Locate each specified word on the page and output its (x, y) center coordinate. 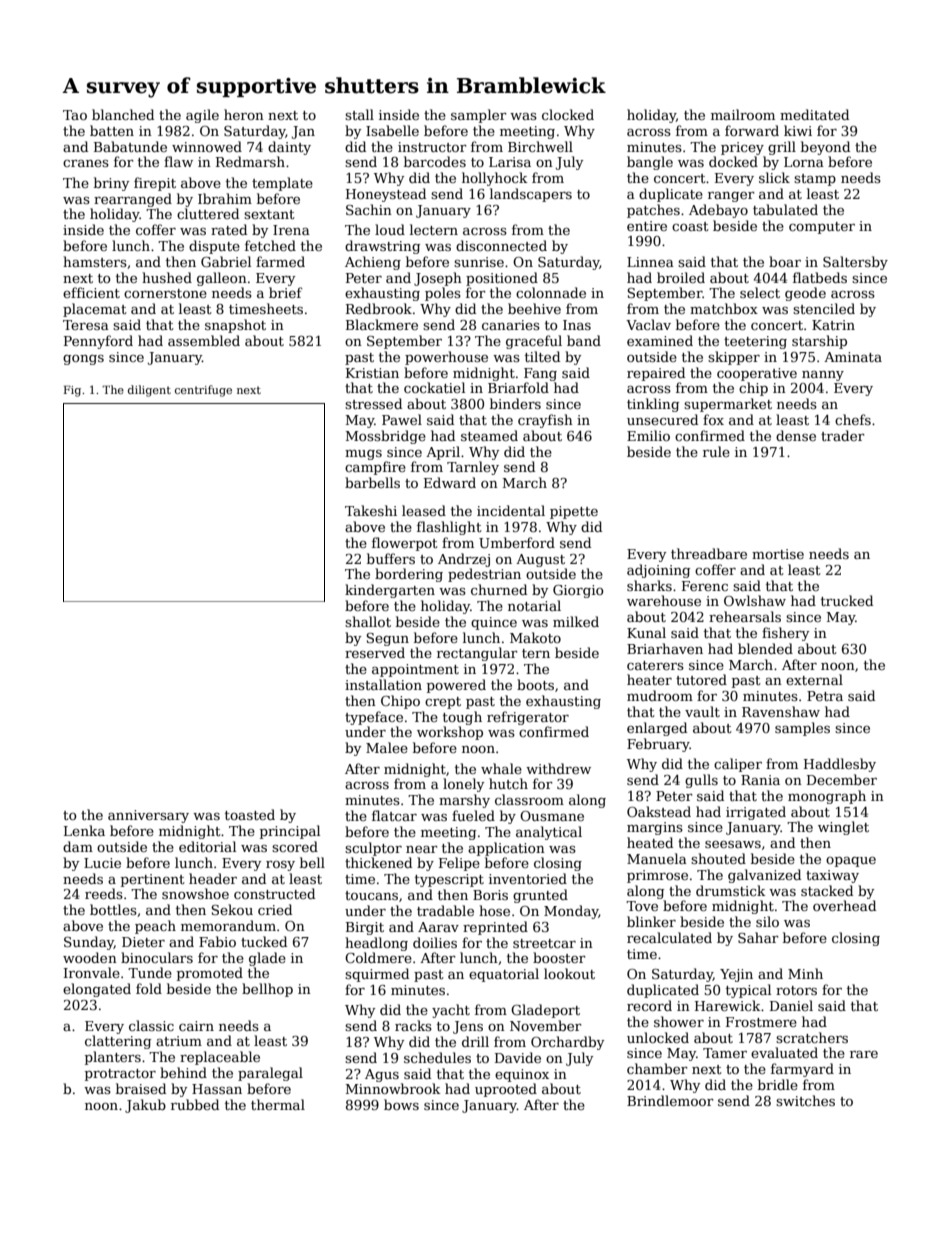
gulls (701, 781)
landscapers (531, 195)
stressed (373, 403)
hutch (508, 783)
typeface (374, 718)
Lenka (84, 830)
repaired (656, 374)
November (546, 1025)
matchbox (724, 308)
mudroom (660, 695)
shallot (368, 621)
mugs (363, 455)
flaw (178, 161)
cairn (196, 1026)
